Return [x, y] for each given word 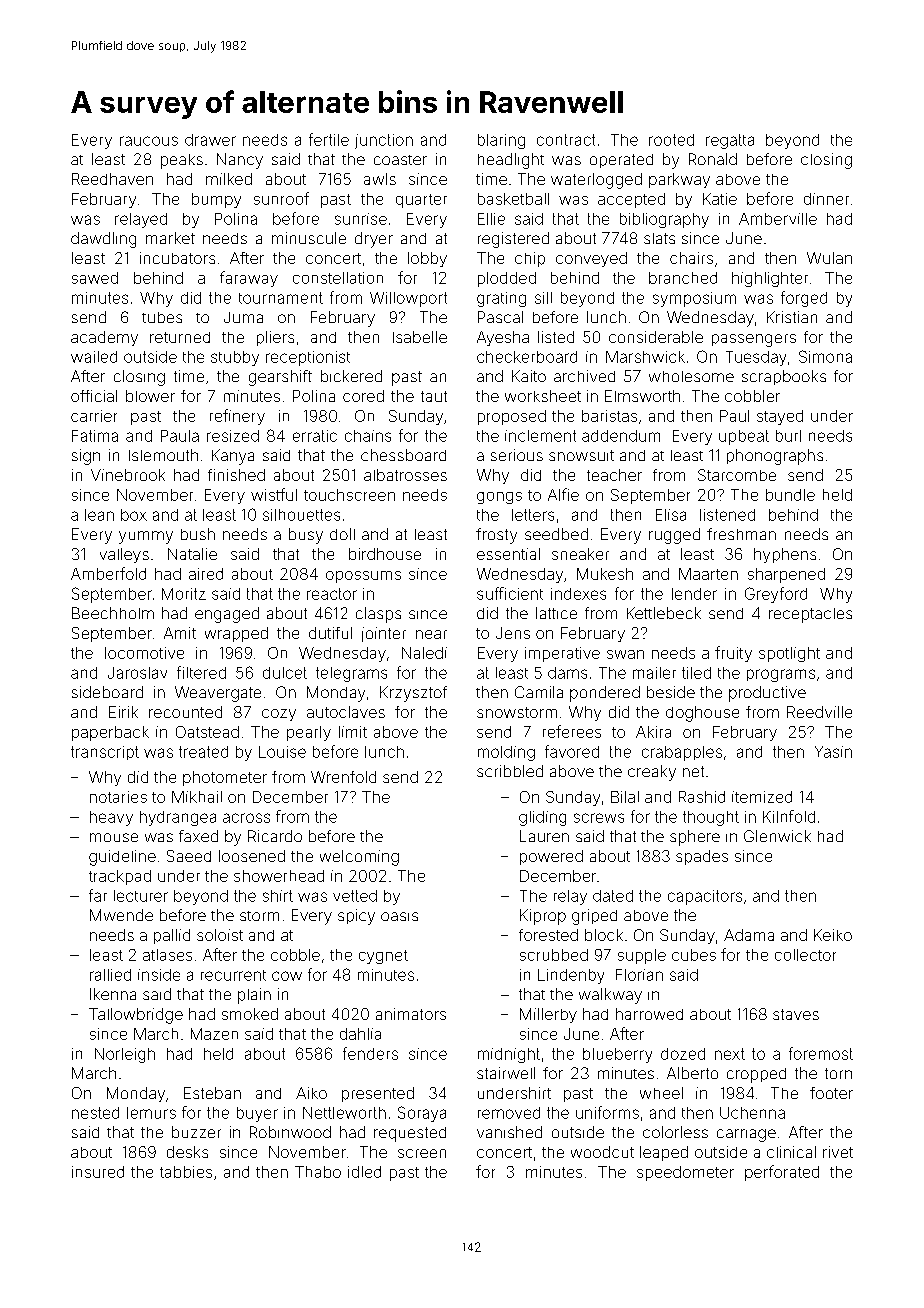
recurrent [233, 975]
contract [566, 140]
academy [104, 338]
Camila [539, 692]
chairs [691, 258]
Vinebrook [128, 475]
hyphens [785, 555]
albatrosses [405, 475]
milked [229, 179]
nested [95, 1113]
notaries [118, 797]
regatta [730, 141]
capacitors [705, 897]
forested [548, 935]
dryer [374, 240]
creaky [652, 773]
